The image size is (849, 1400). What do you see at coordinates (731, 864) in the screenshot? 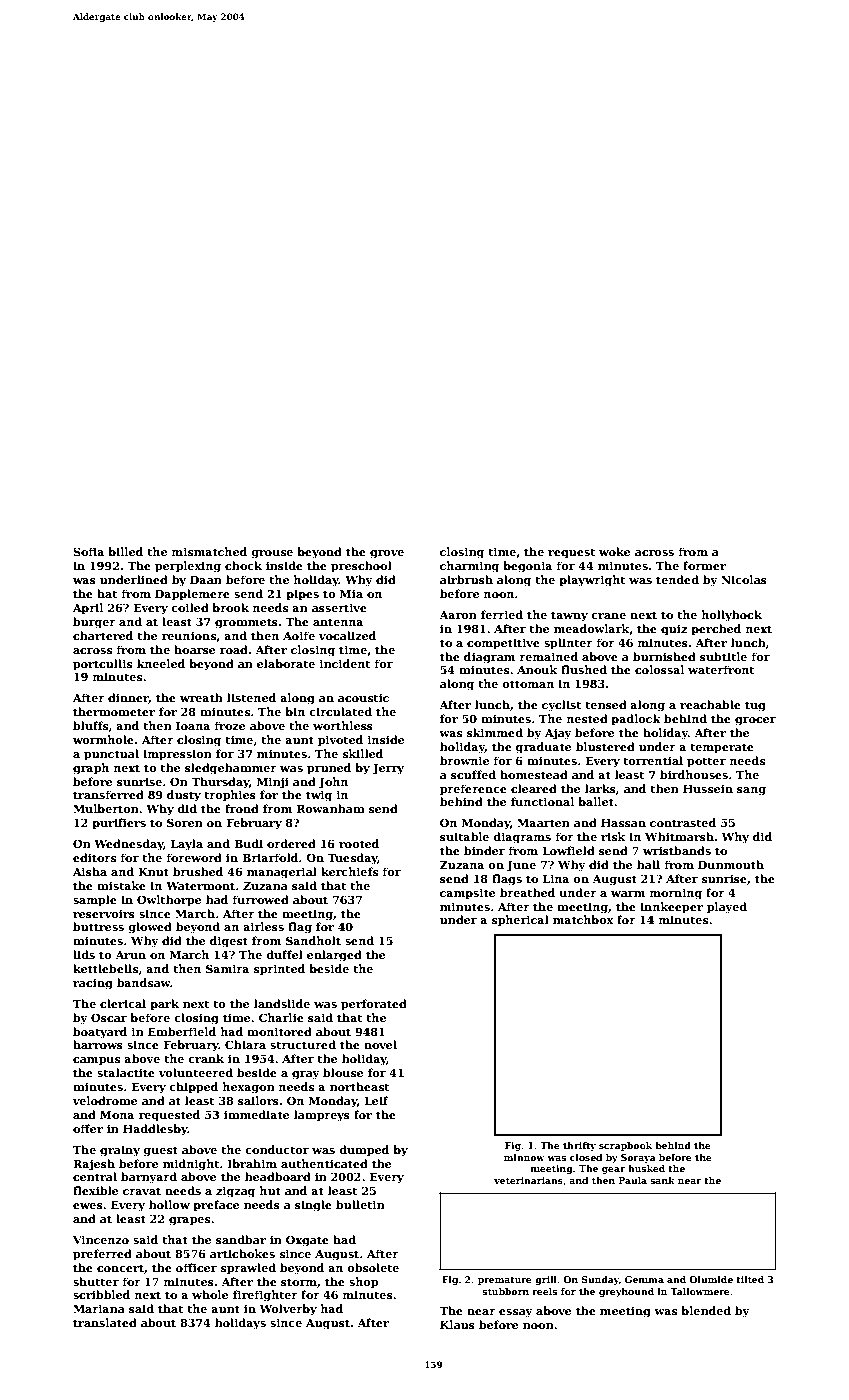
I see `Dunmouth` at bounding box center [731, 864].
